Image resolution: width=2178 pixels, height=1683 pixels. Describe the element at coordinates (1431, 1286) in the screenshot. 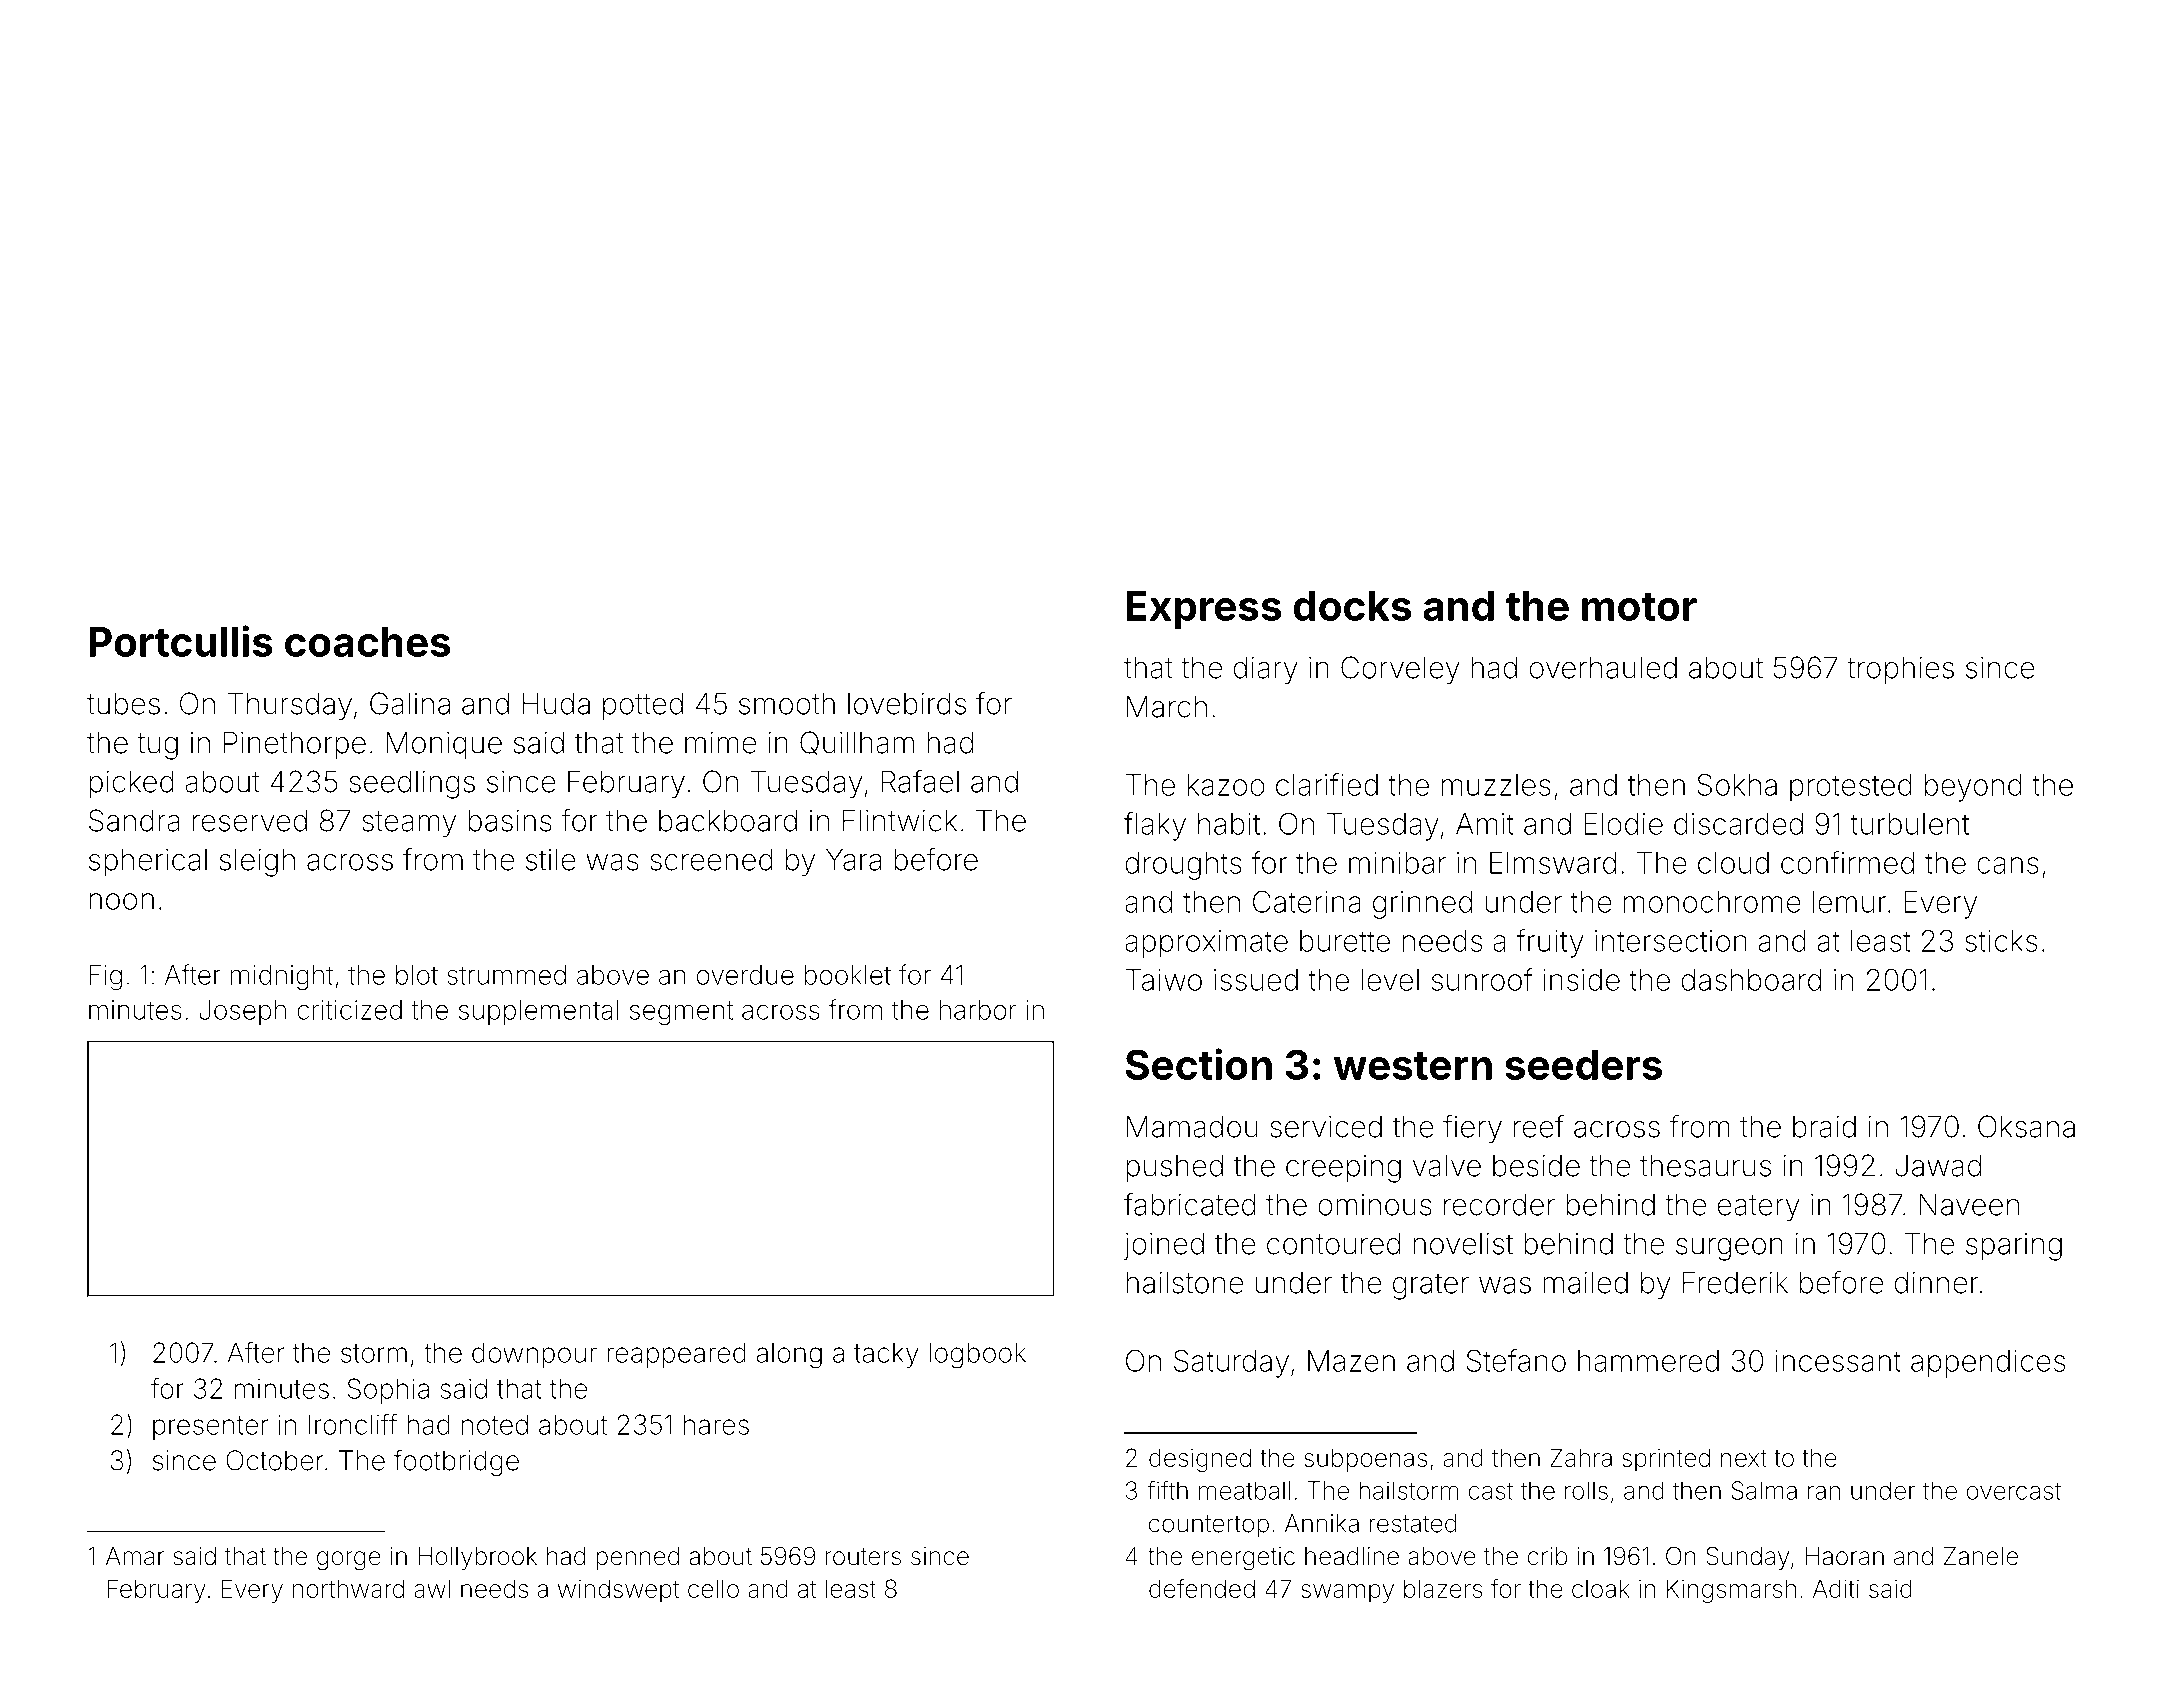

I see `grater` at that location.
